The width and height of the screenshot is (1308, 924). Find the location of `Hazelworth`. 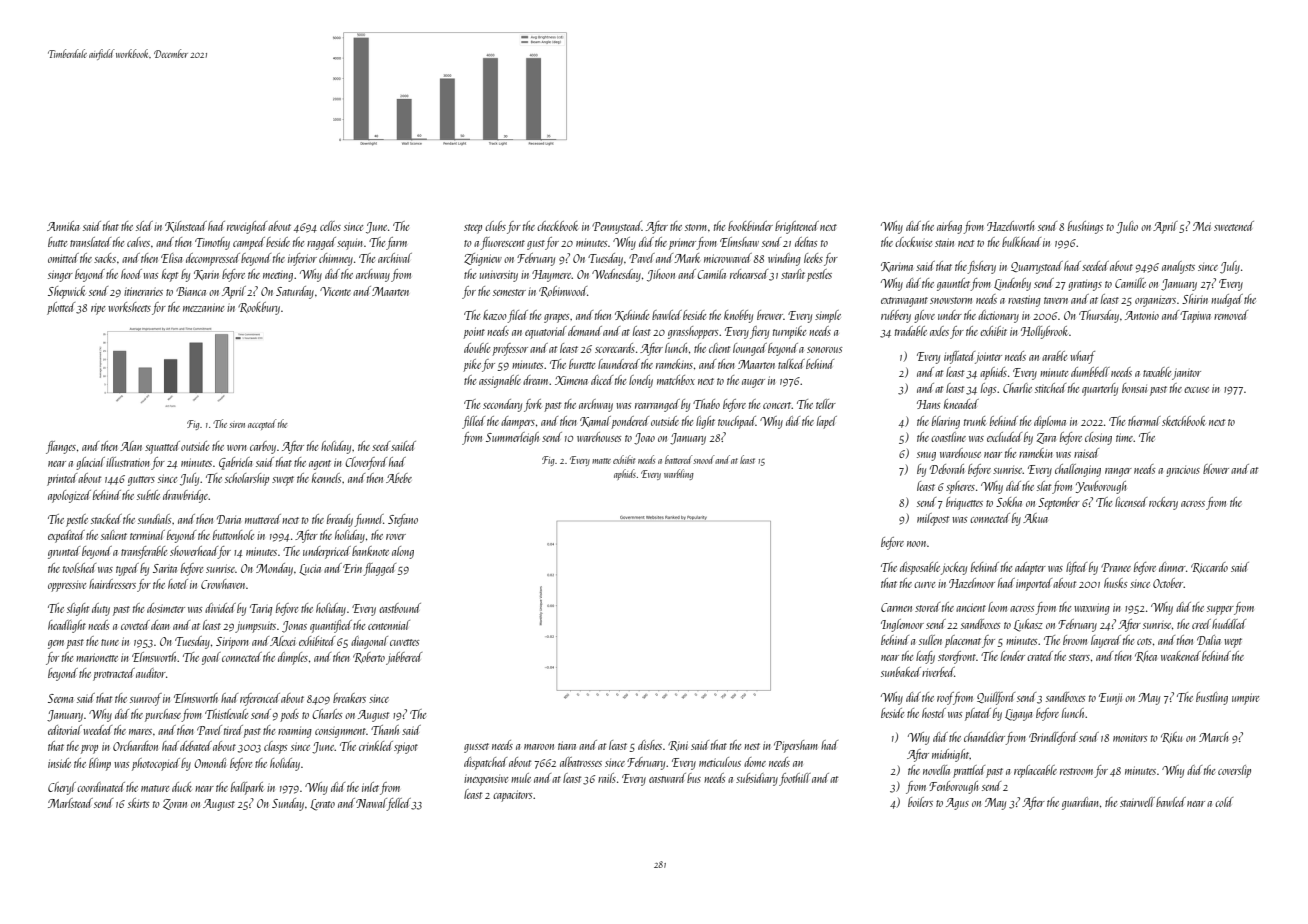

Hazelworth is located at coordinates (1010, 226).
